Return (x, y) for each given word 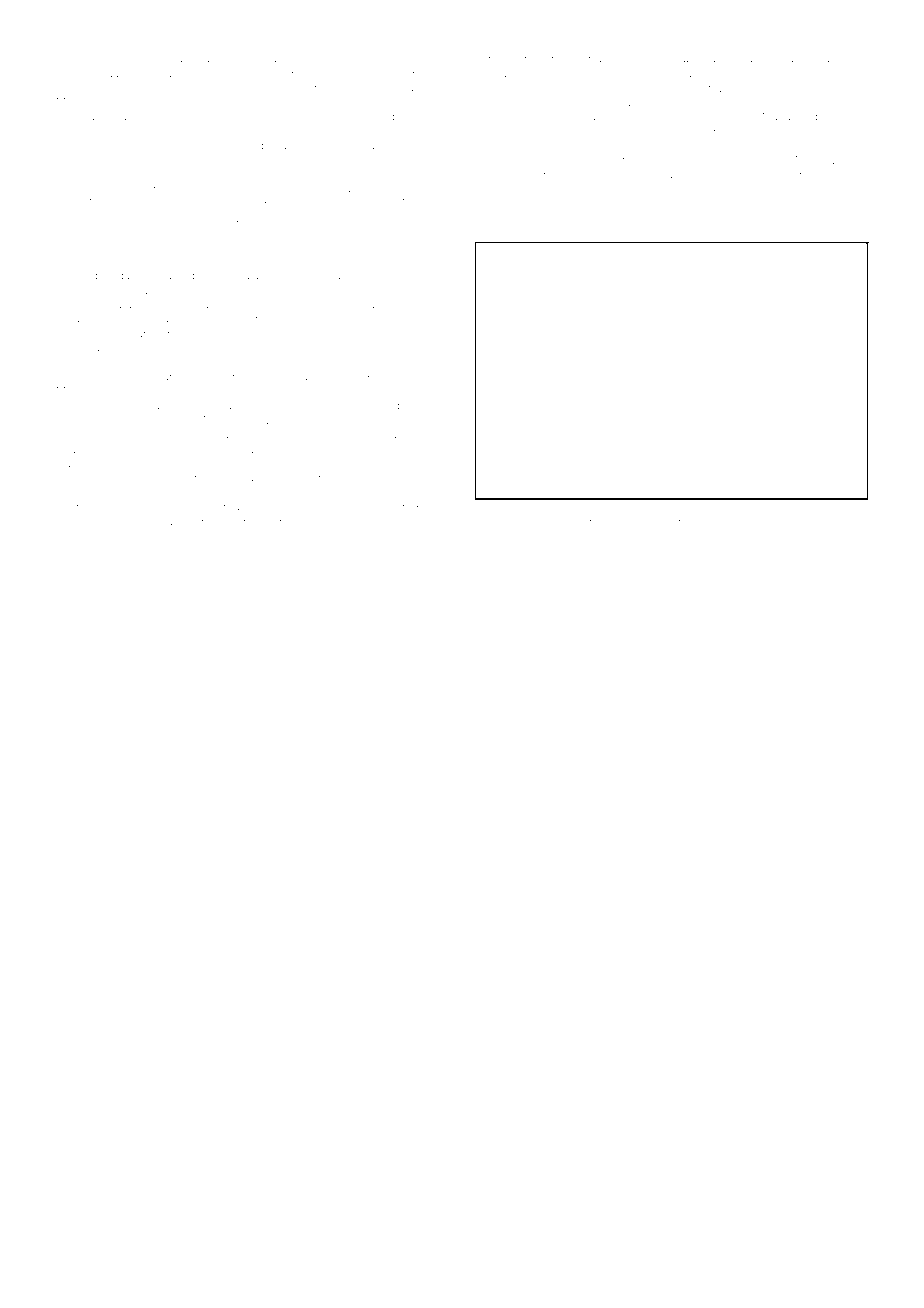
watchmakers (90, 478)
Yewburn (219, 377)
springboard (685, 60)
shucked (147, 319)
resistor (388, 334)
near (418, 319)
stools (419, 189)
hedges (415, 60)
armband (169, 189)
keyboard (186, 59)
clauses (394, 377)
